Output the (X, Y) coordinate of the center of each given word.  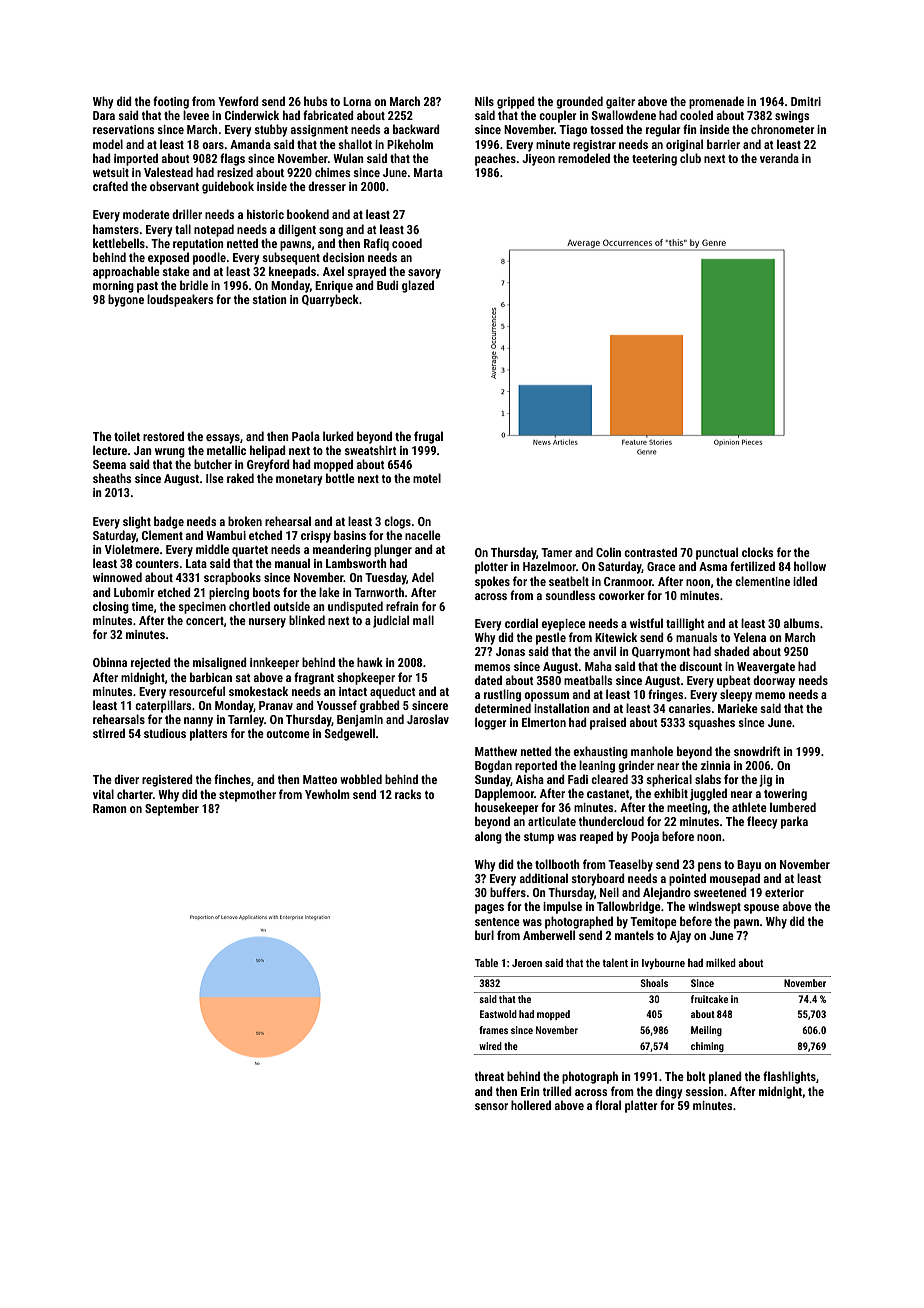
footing (171, 102)
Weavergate (766, 668)
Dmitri (806, 101)
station (269, 299)
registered (167, 780)
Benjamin (360, 721)
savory (424, 274)
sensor (491, 1106)
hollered (531, 1105)
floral (608, 1105)
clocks (757, 552)
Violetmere (132, 549)
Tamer (556, 552)
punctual (717, 553)
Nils (484, 101)
